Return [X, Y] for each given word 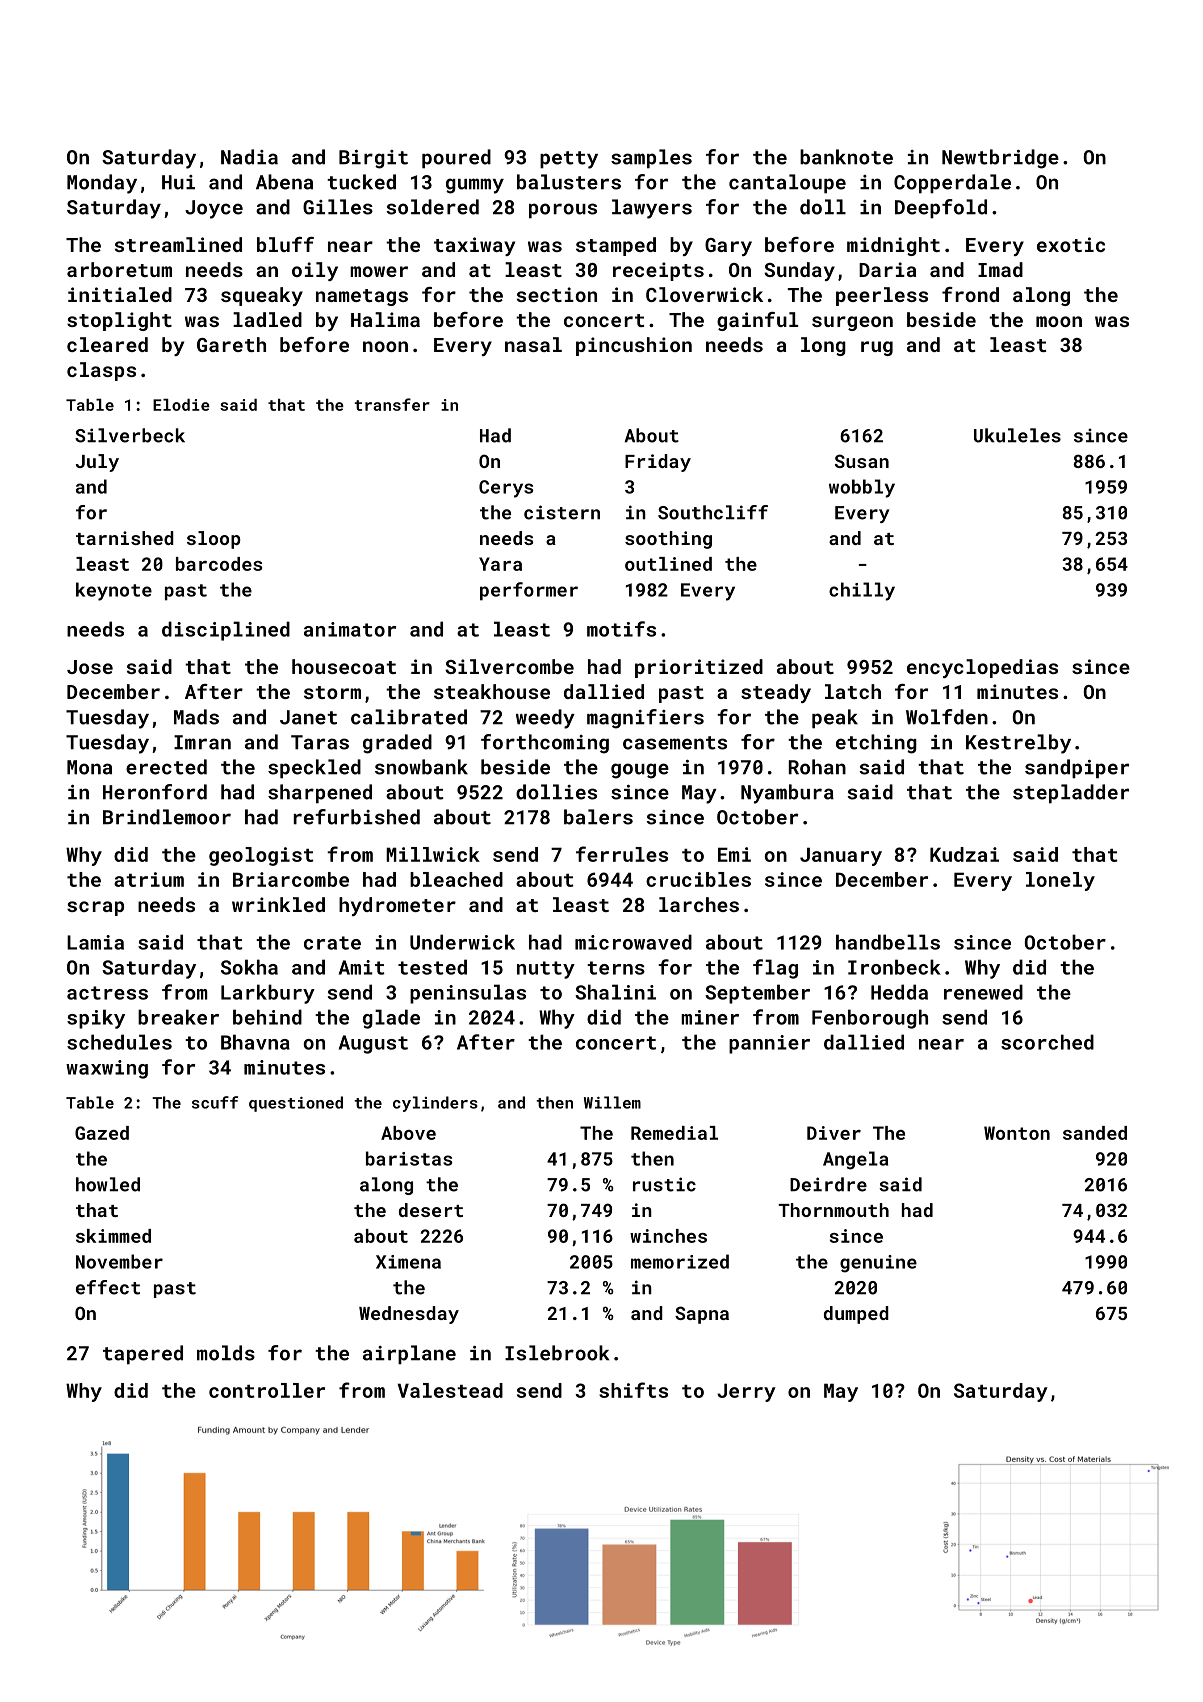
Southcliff [713, 512]
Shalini [615, 992]
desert [431, 1210]
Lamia [95, 942]
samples [651, 158]
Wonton [1017, 1133]
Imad [1000, 269]
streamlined [178, 244]
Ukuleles [1017, 435]
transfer [392, 404]
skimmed [113, 1236]
